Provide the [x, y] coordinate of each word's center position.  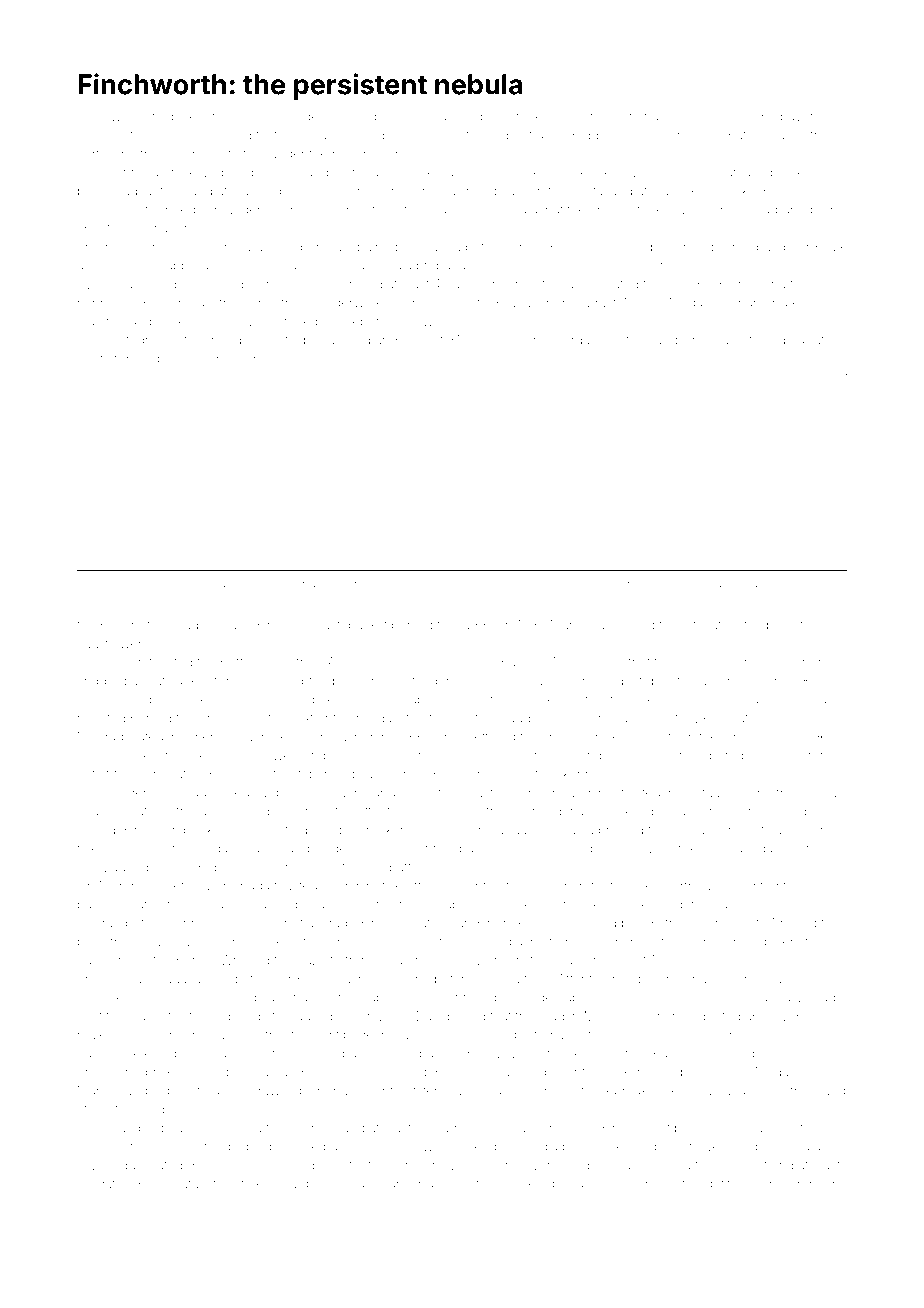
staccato [154, 1016]
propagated [450, 267]
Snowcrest [430, 321]
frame [260, 302]
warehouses [676, 998]
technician [135, 173]
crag [551, 1018]
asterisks [728, 191]
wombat [236, 700]
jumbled [139, 1129]
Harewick [700, 265]
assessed [626, 626]
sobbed [378, 662]
